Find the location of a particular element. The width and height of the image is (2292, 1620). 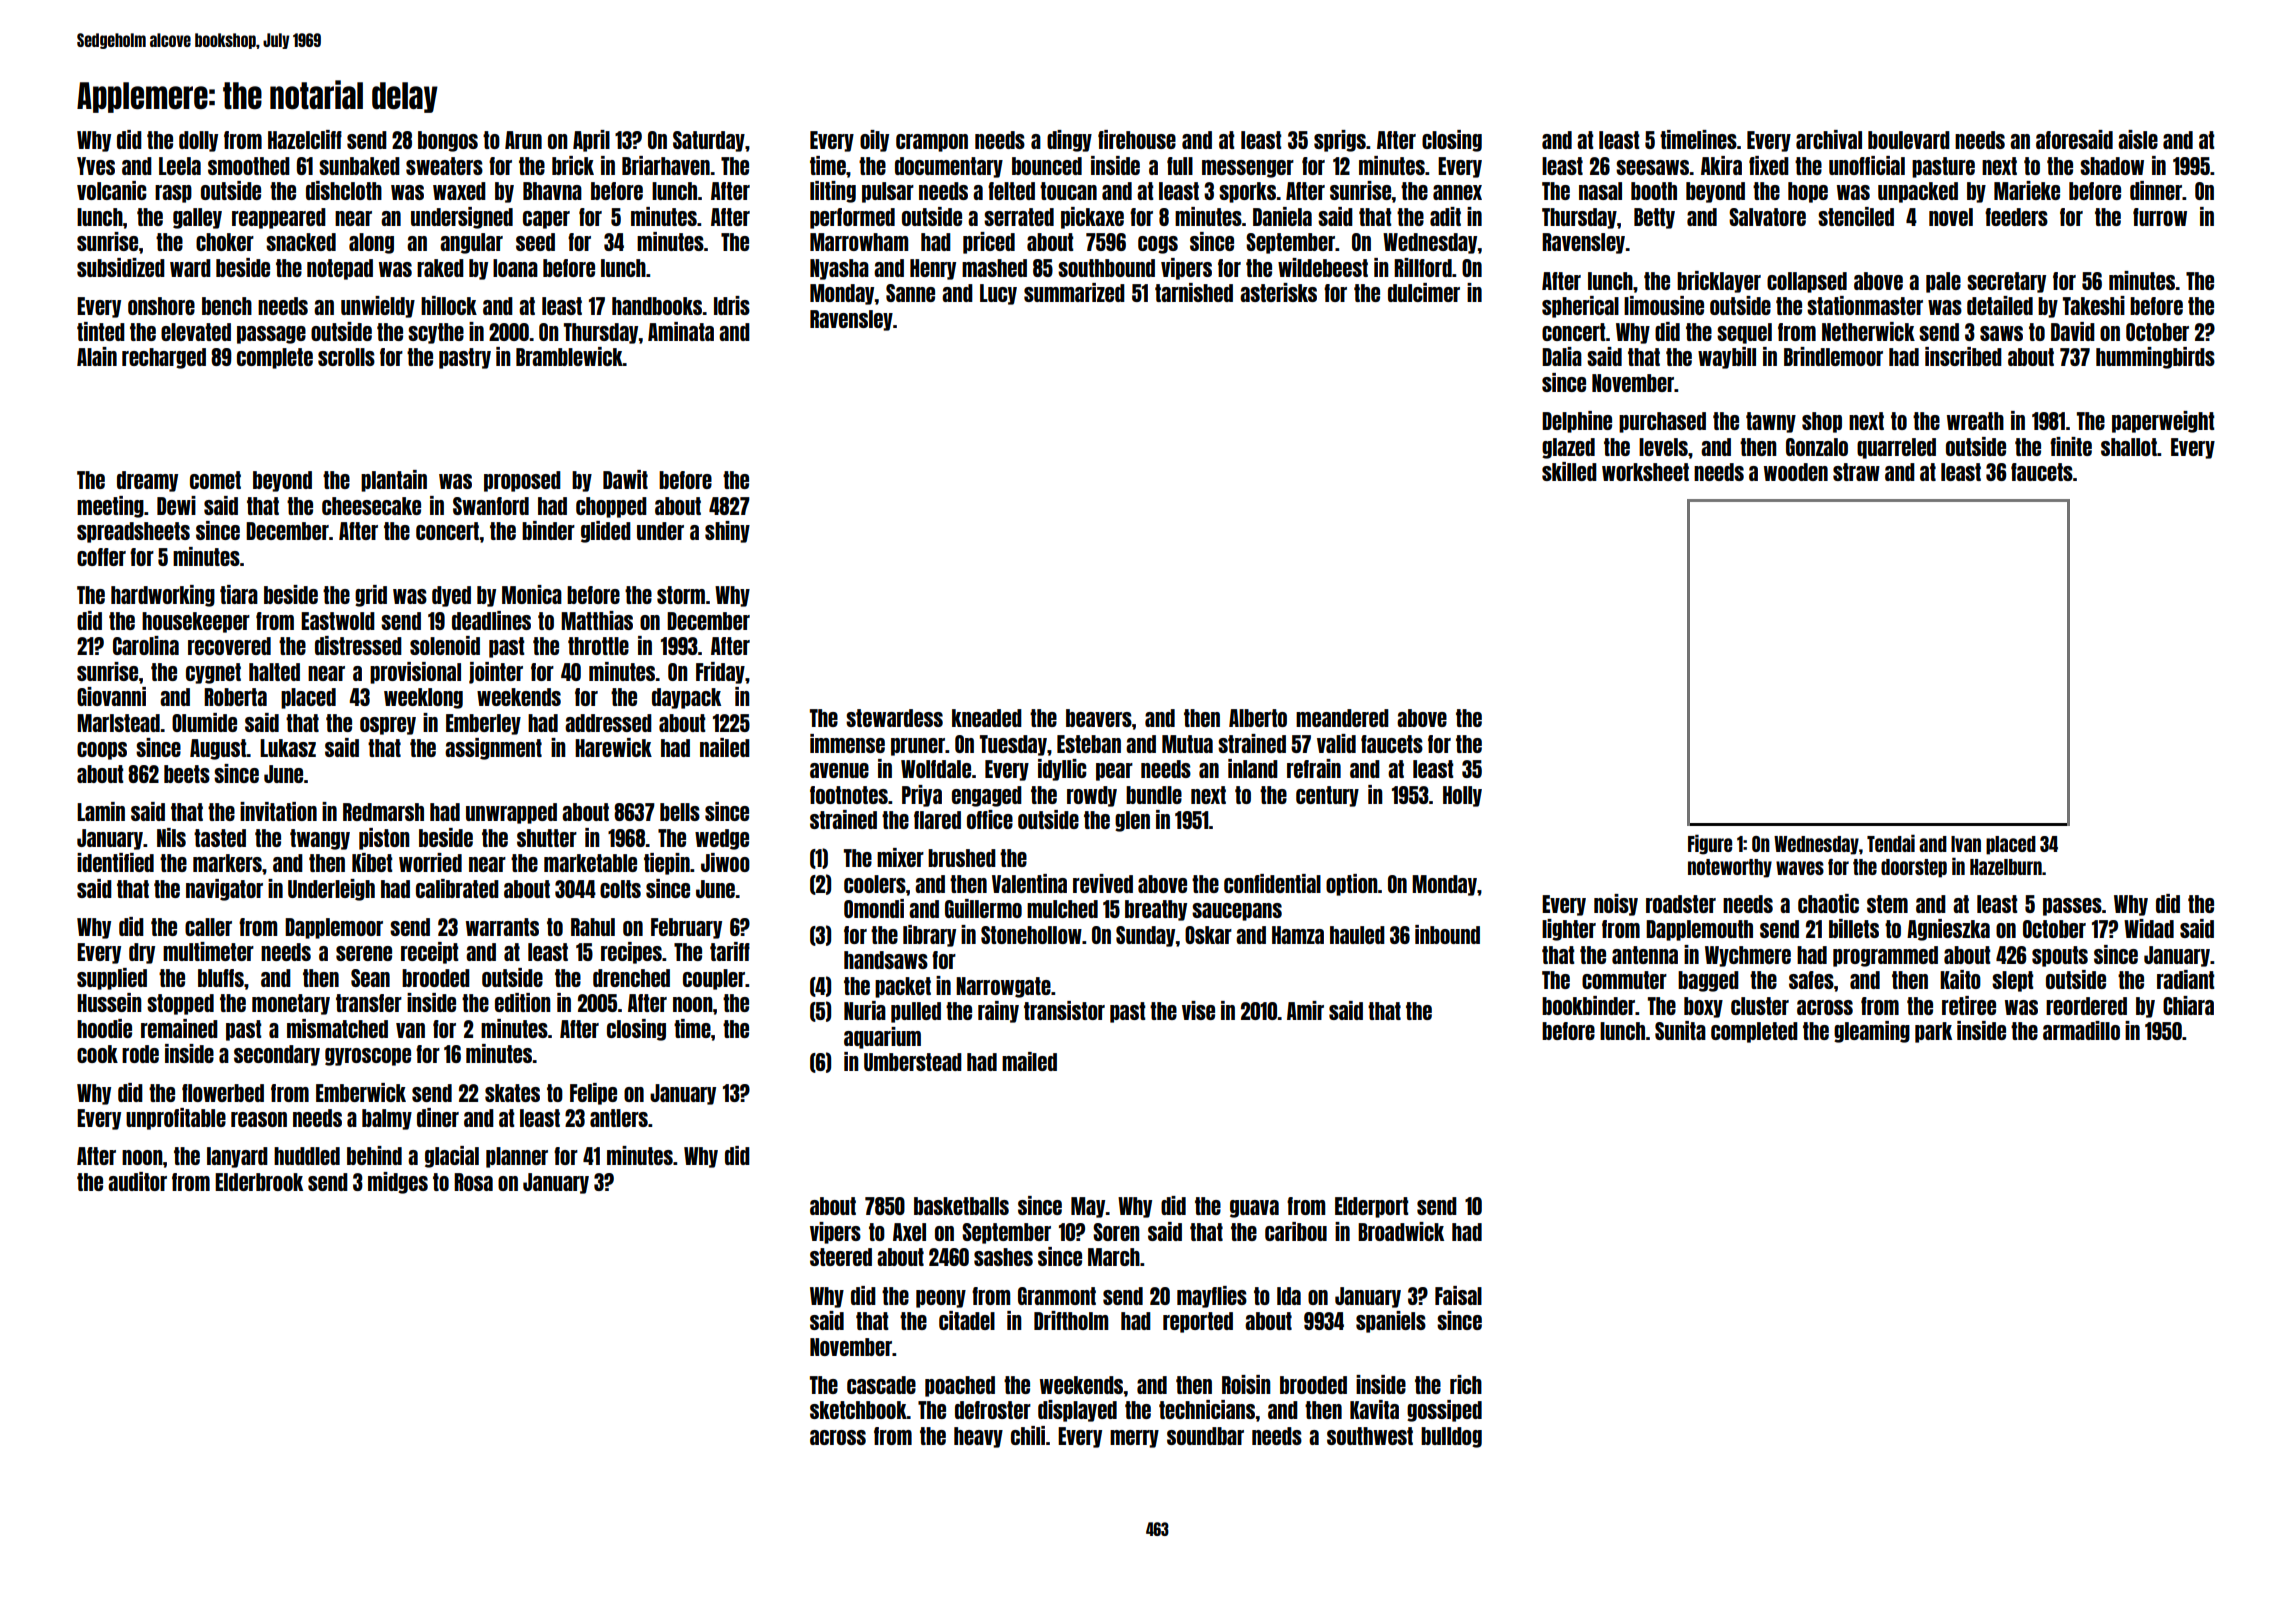

crampon is located at coordinates (932, 143).
